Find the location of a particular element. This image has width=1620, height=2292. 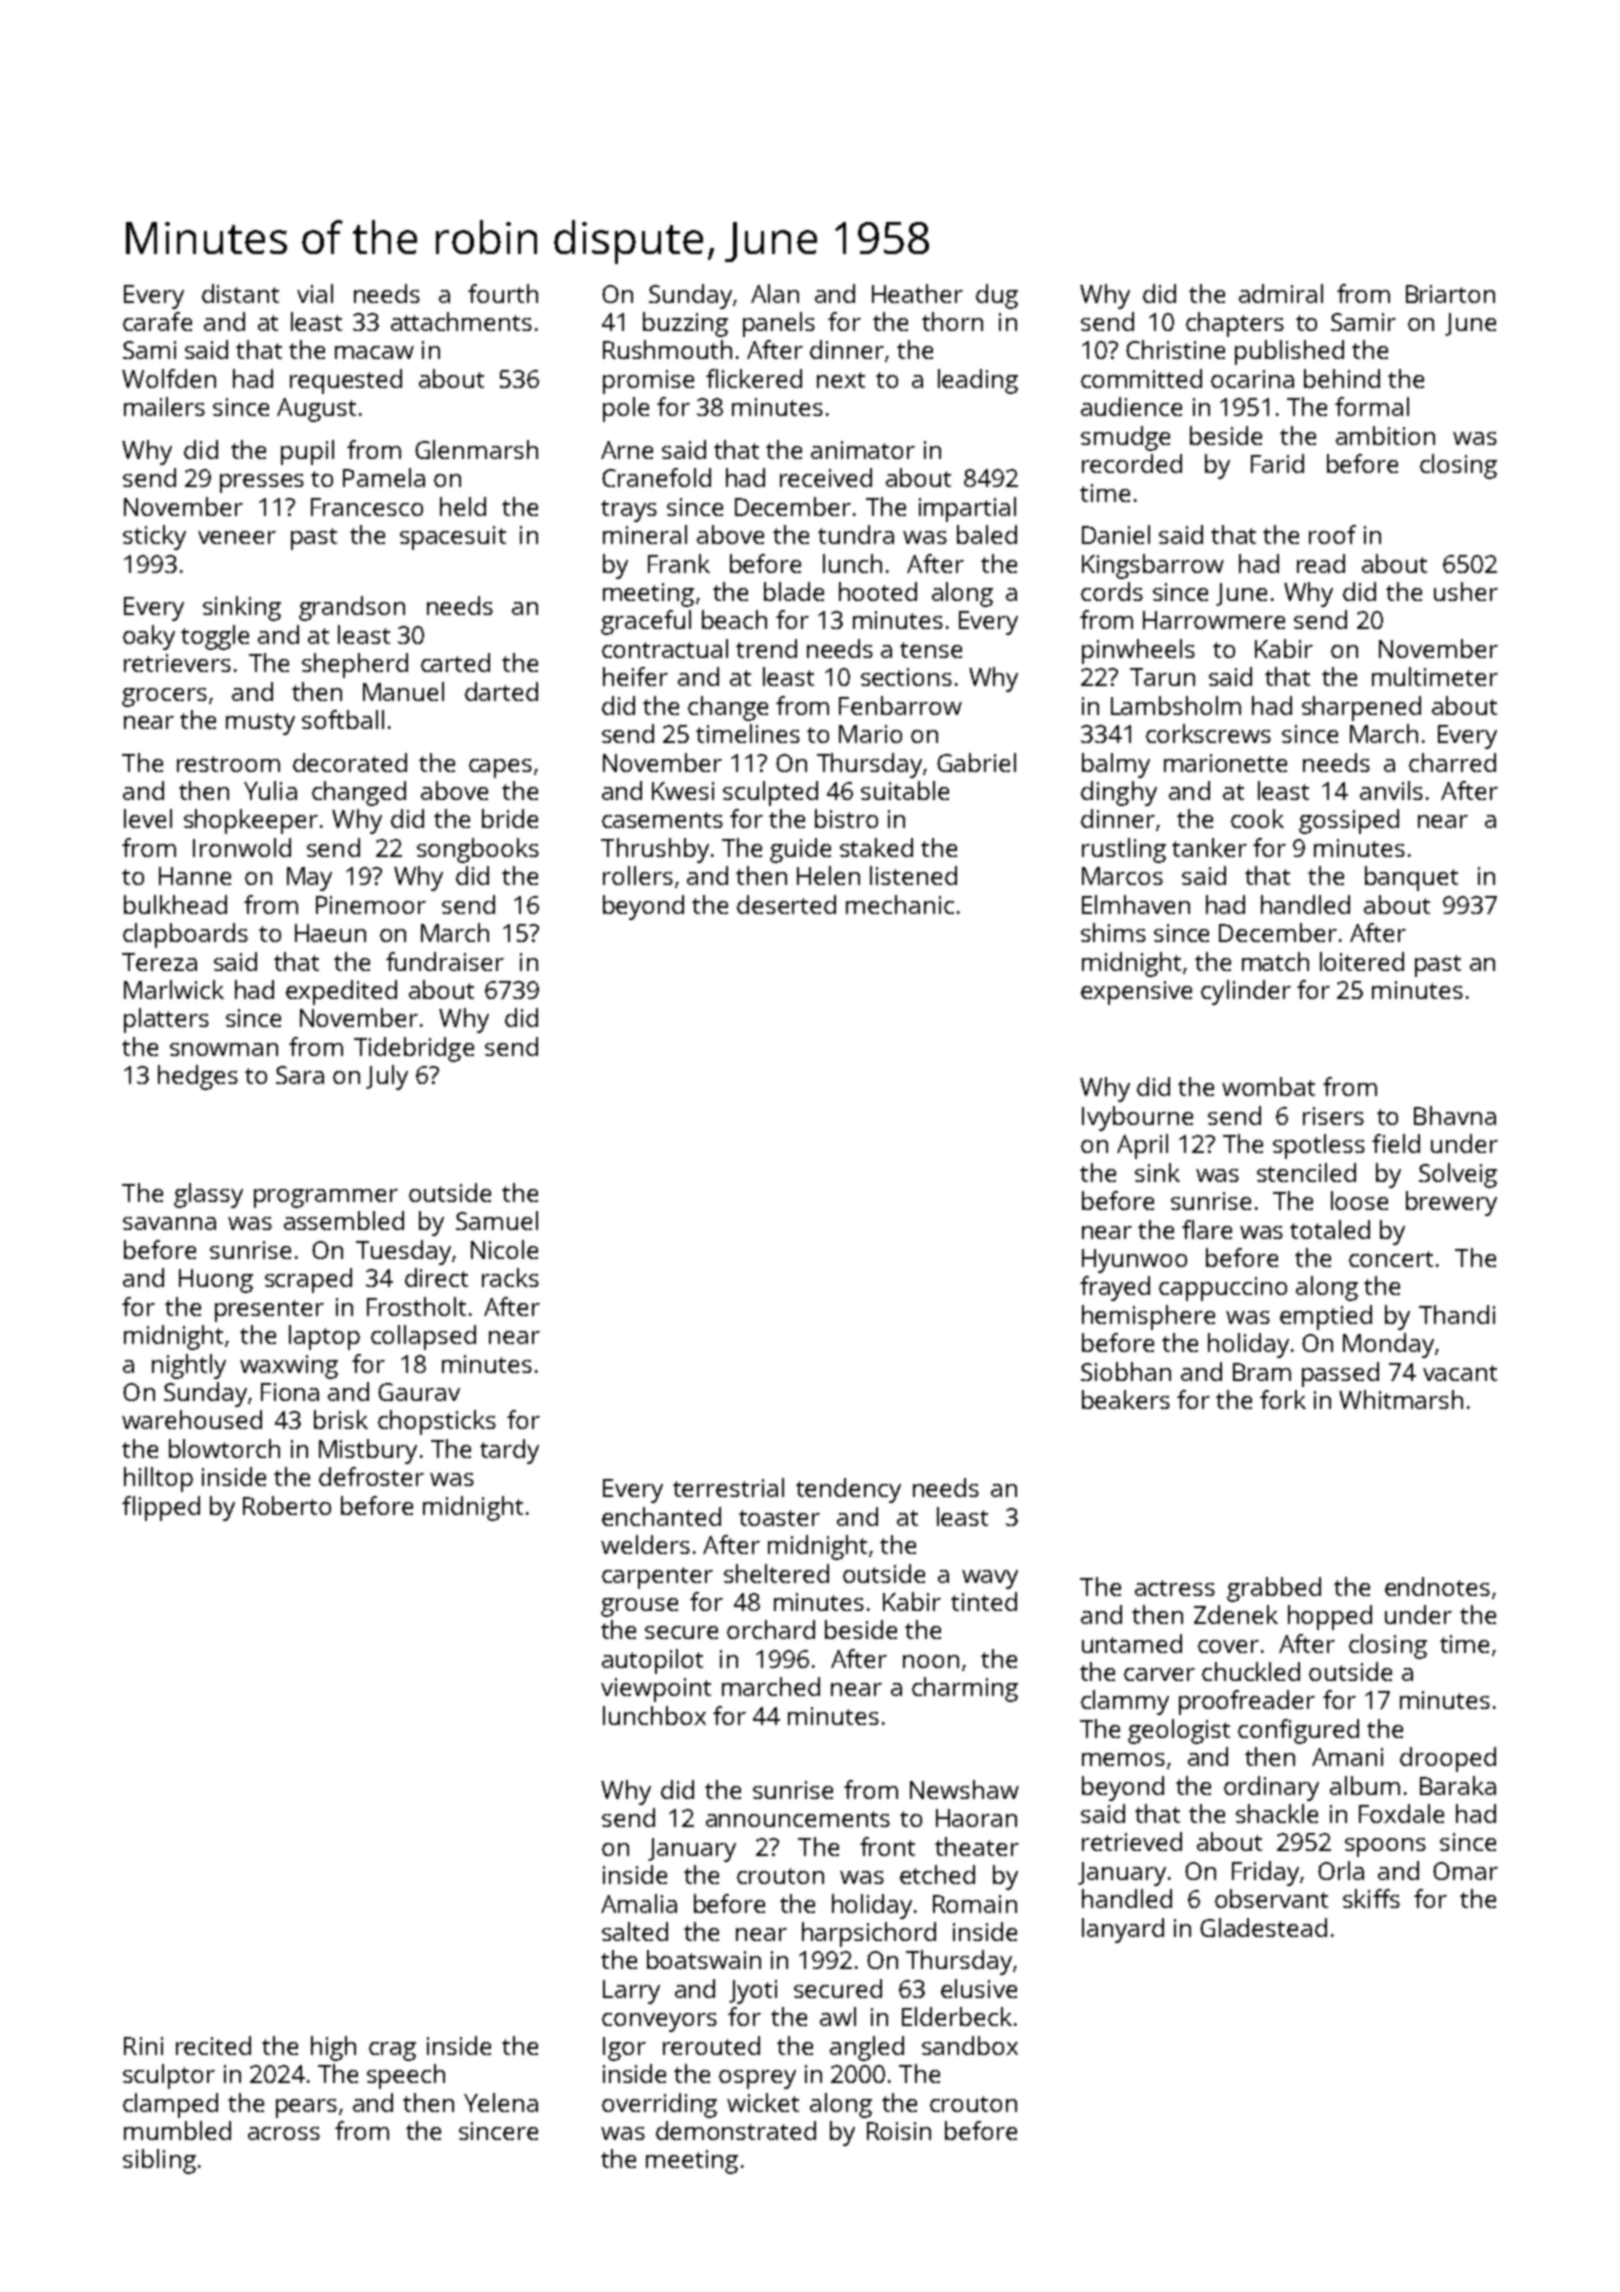

vacant is located at coordinates (1460, 1373).
